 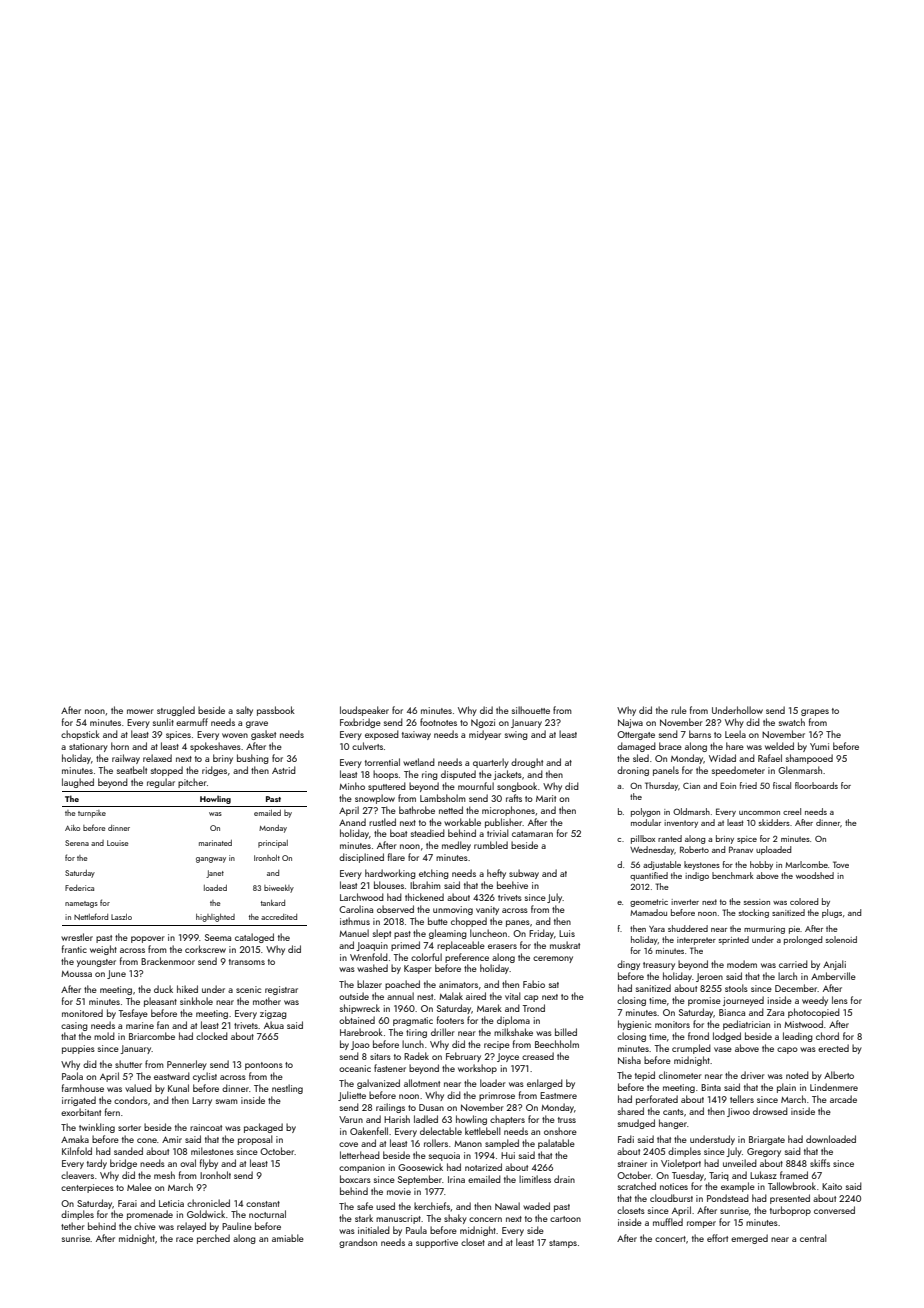 What do you see at coordinates (372, 946) in the document?
I see `Joaquin` at bounding box center [372, 946].
